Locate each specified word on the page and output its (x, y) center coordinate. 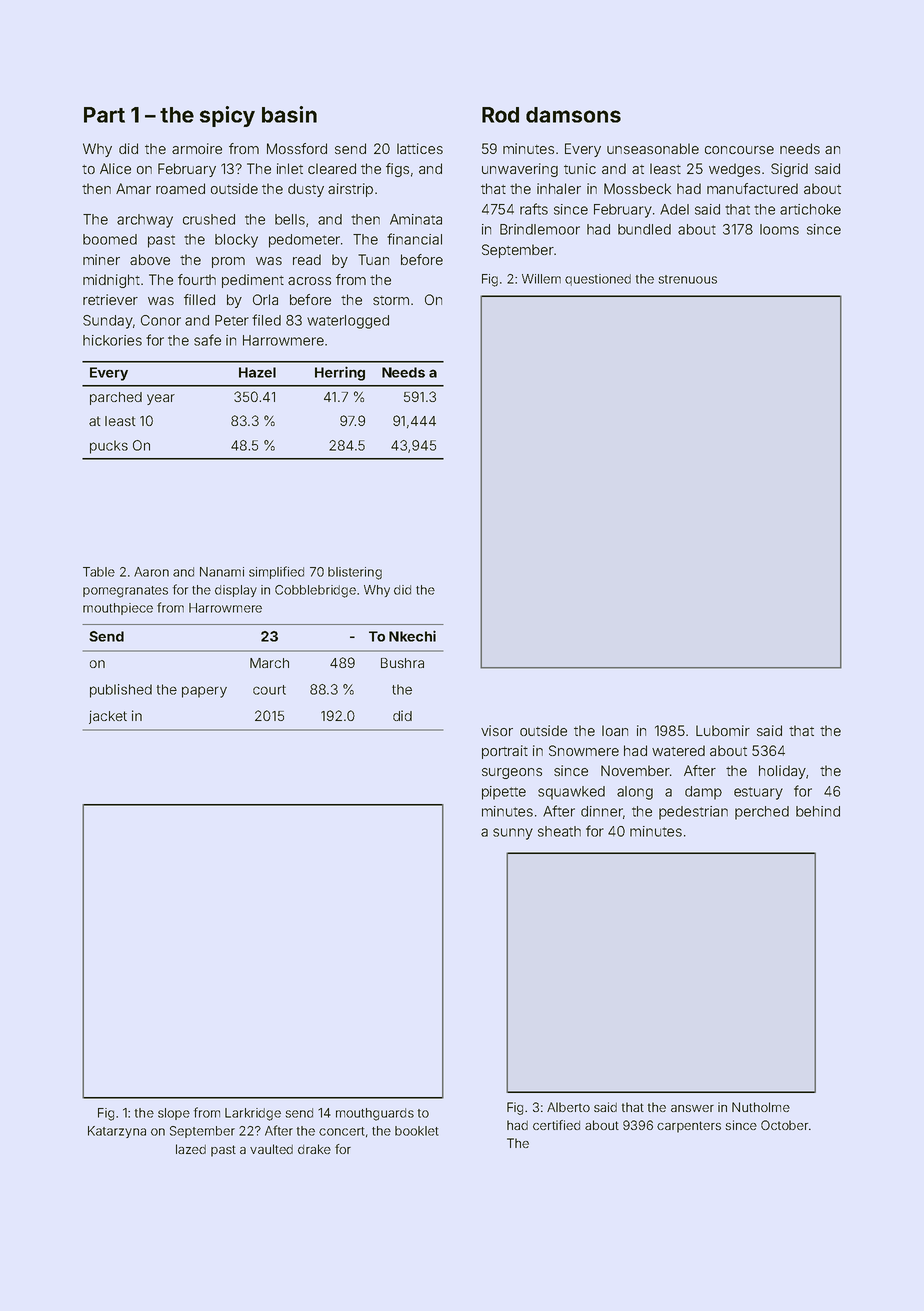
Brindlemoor (540, 229)
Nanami (222, 572)
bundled (644, 229)
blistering (355, 573)
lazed (191, 1149)
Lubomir (723, 730)
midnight (111, 281)
